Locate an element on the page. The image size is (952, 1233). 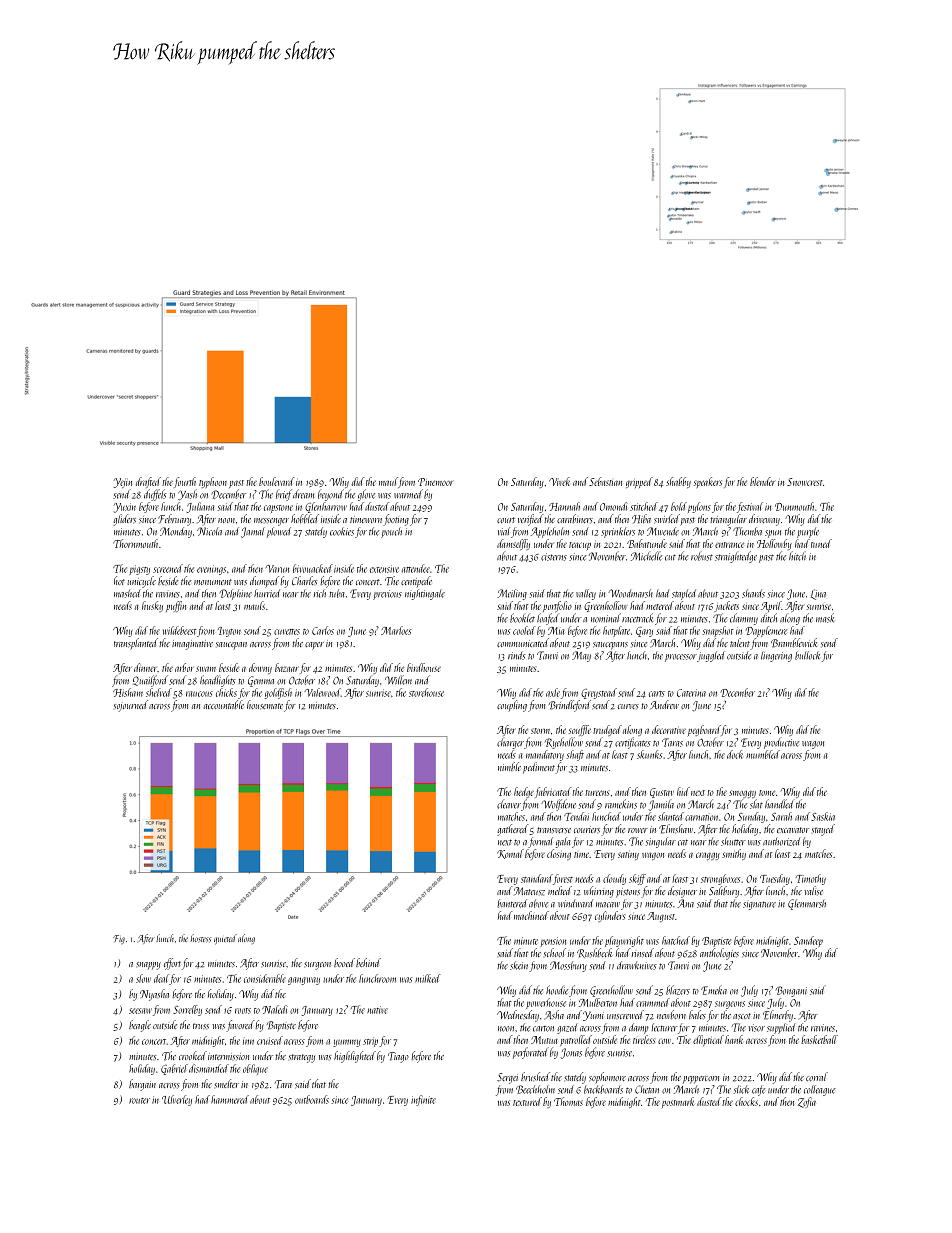
Zofia is located at coordinates (807, 1102).
